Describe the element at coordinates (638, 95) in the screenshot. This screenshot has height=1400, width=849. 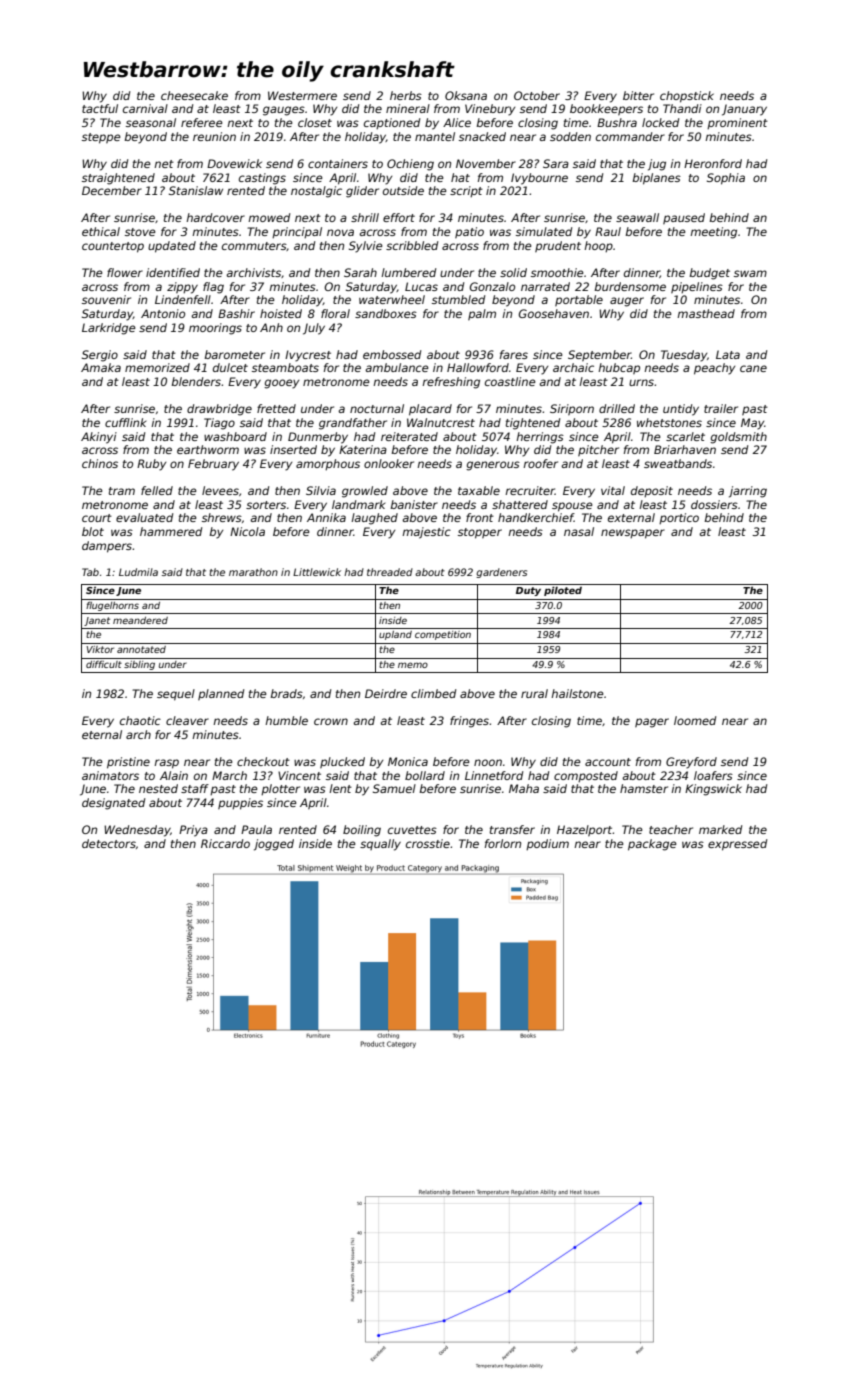
I see `bitter` at that location.
